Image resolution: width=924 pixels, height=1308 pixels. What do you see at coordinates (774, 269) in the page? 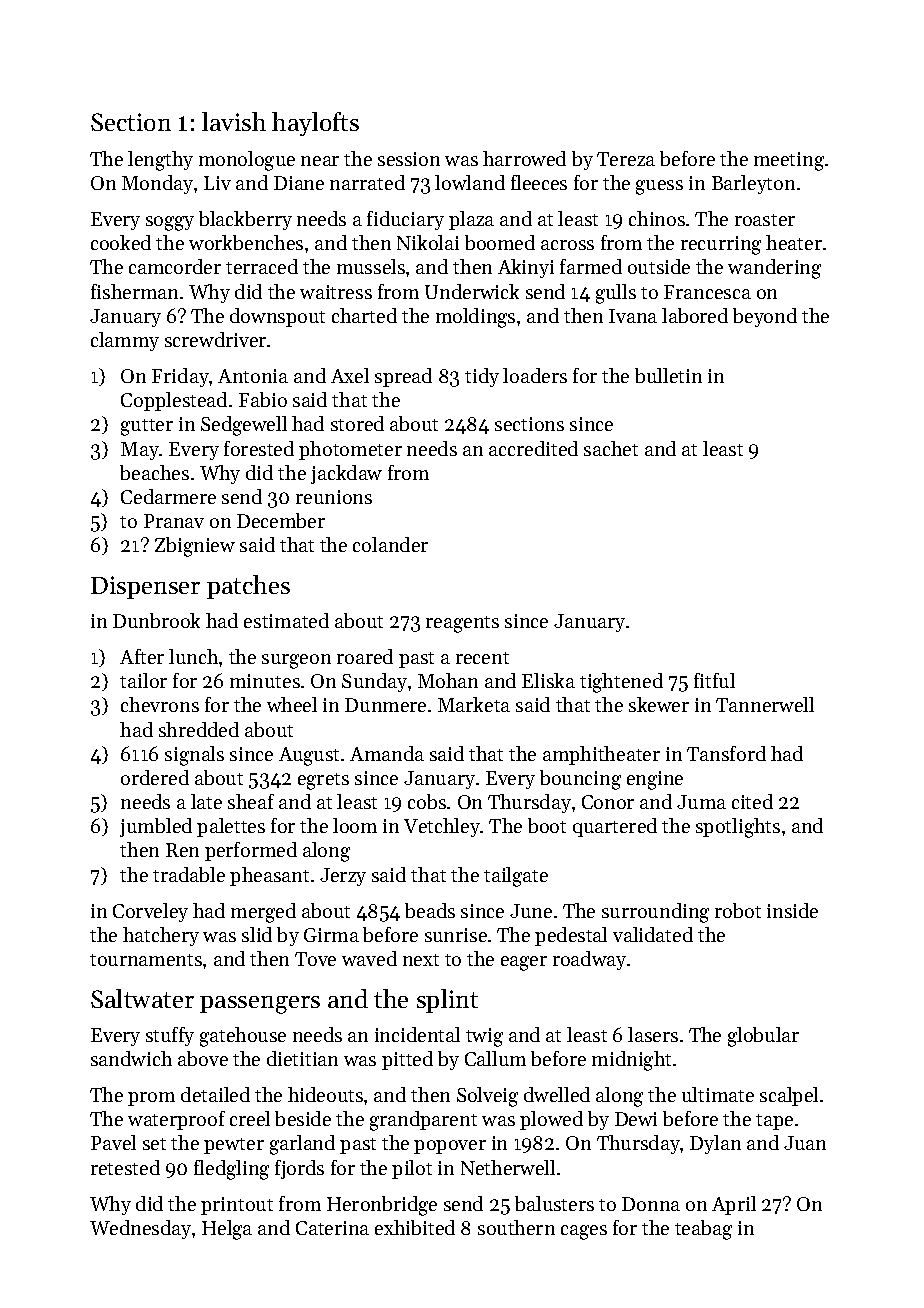
I see `wandering` at bounding box center [774, 269].
